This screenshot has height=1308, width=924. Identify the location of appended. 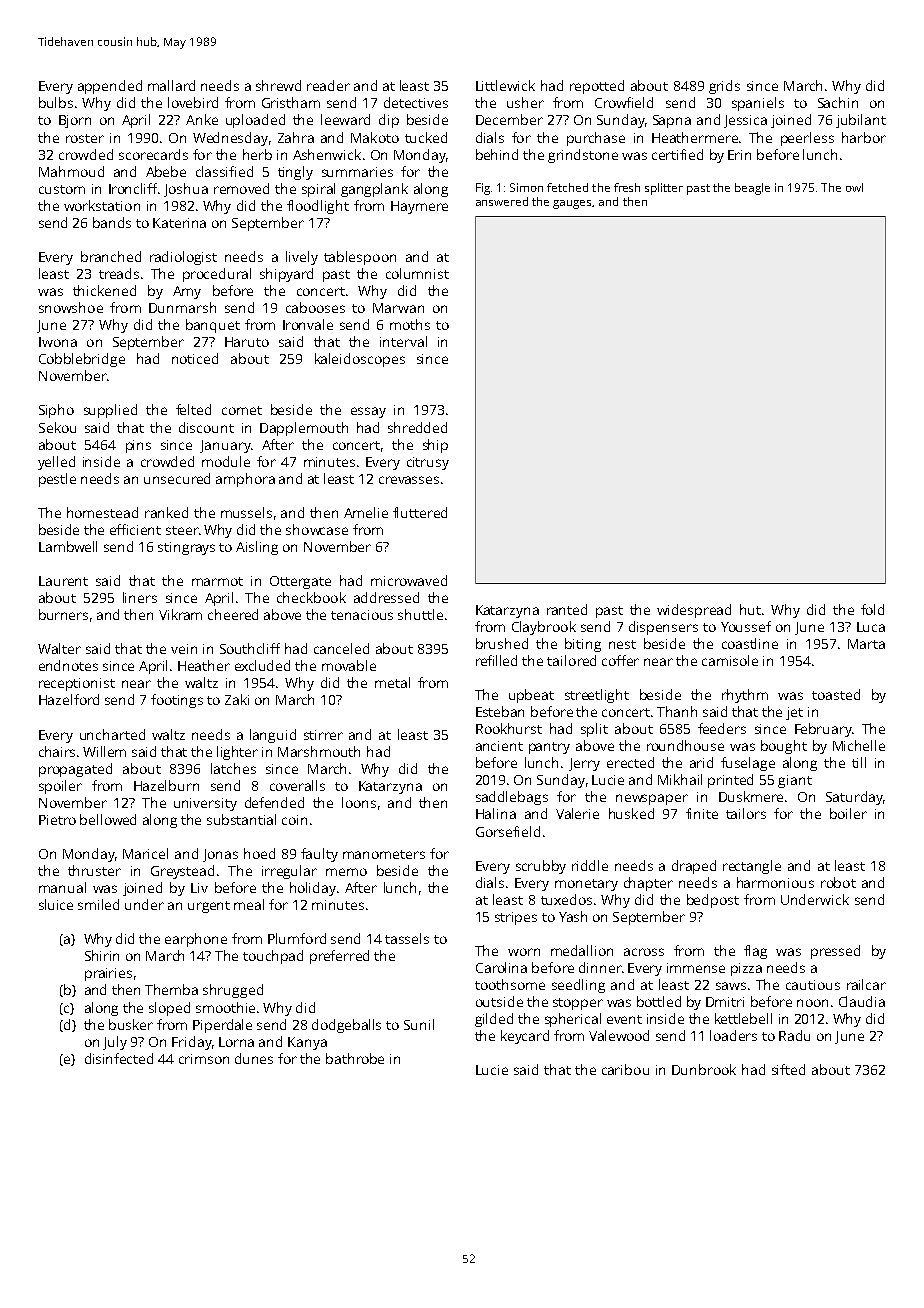
(110, 87).
